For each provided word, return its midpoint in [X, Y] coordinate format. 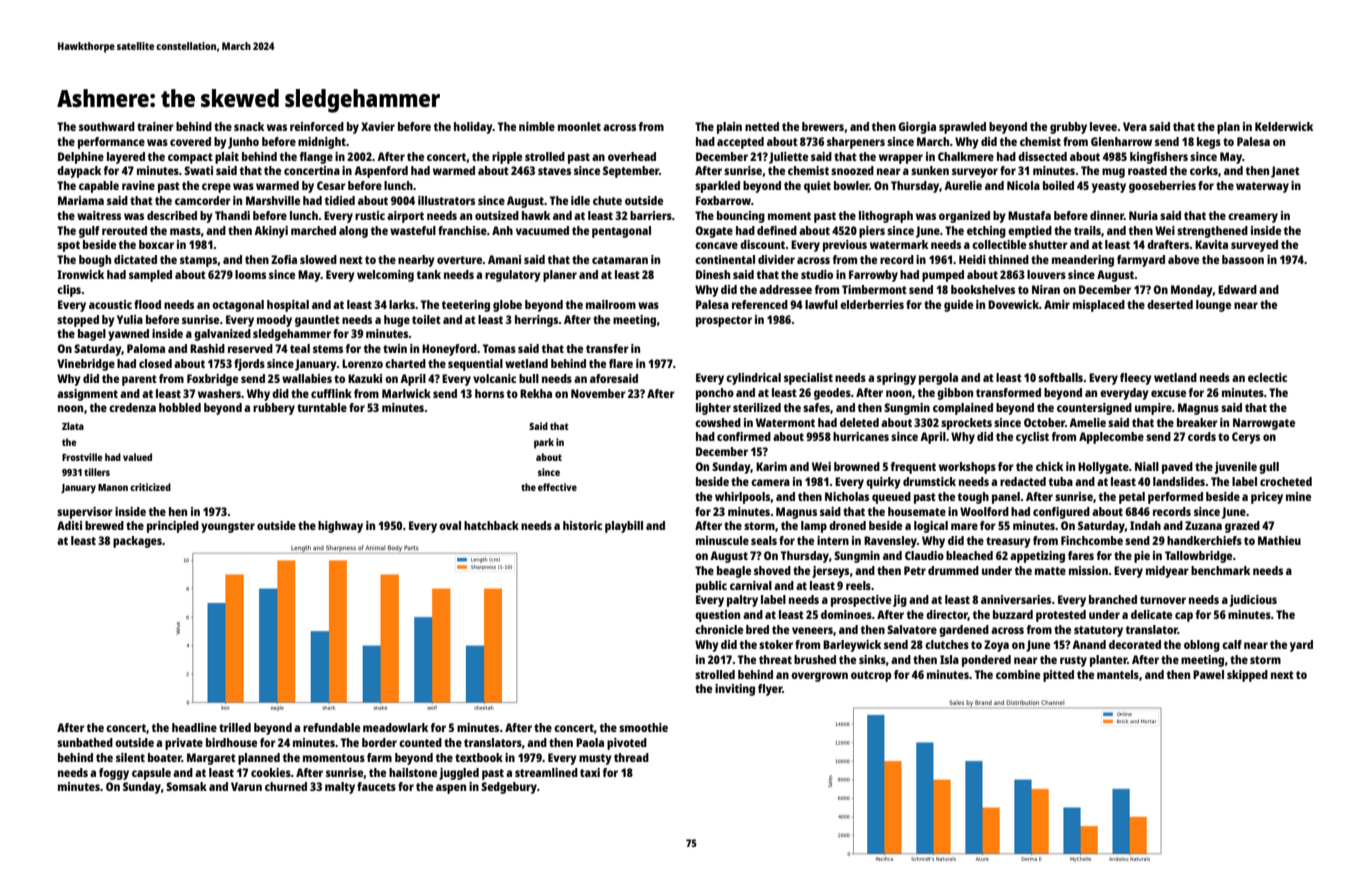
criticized [150, 487]
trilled [235, 727]
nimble [537, 126]
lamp [814, 527]
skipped [1247, 676]
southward [107, 126]
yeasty [1109, 187]
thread [631, 757]
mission [1088, 570]
